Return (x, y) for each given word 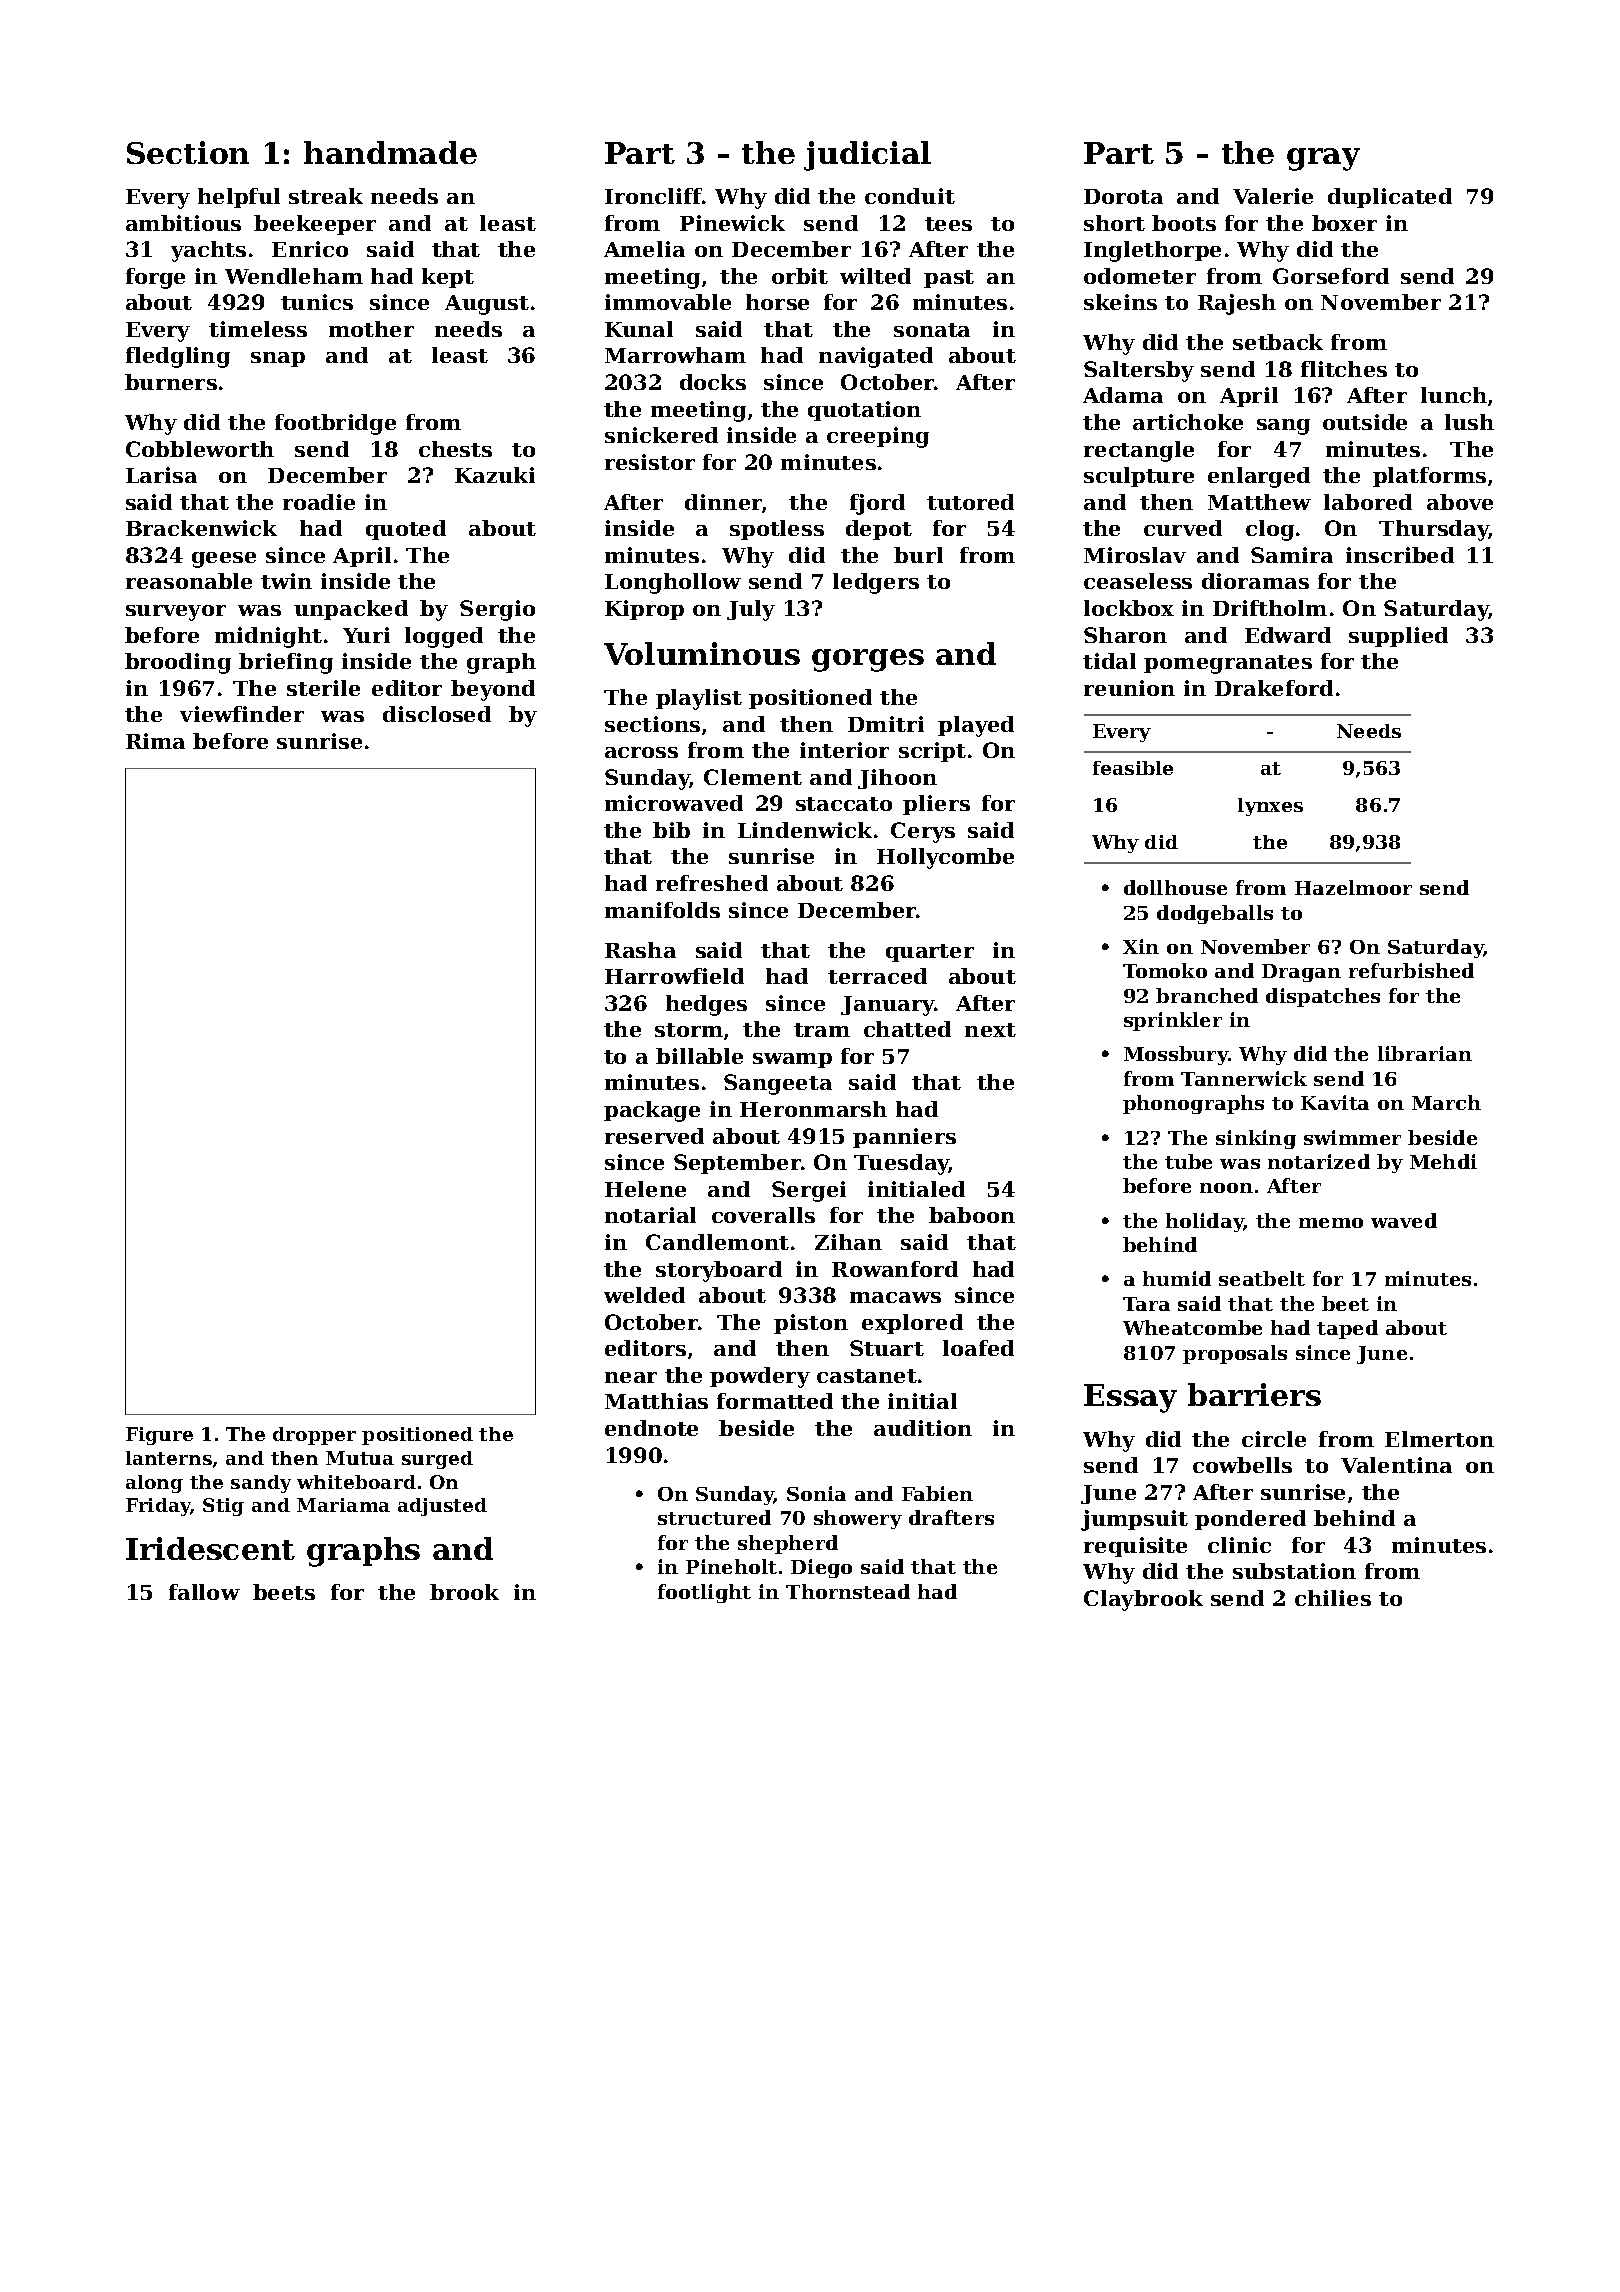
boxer (1344, 223)
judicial (867, 156)
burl (918, 555)
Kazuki (495, 475)
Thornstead (848, 1591)
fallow (204, 1592)
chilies (1333, 1598)
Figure (159, 1436)
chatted (907, 1029)
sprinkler (1173, 1021)
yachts (208, 251)
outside (1365, 422)
